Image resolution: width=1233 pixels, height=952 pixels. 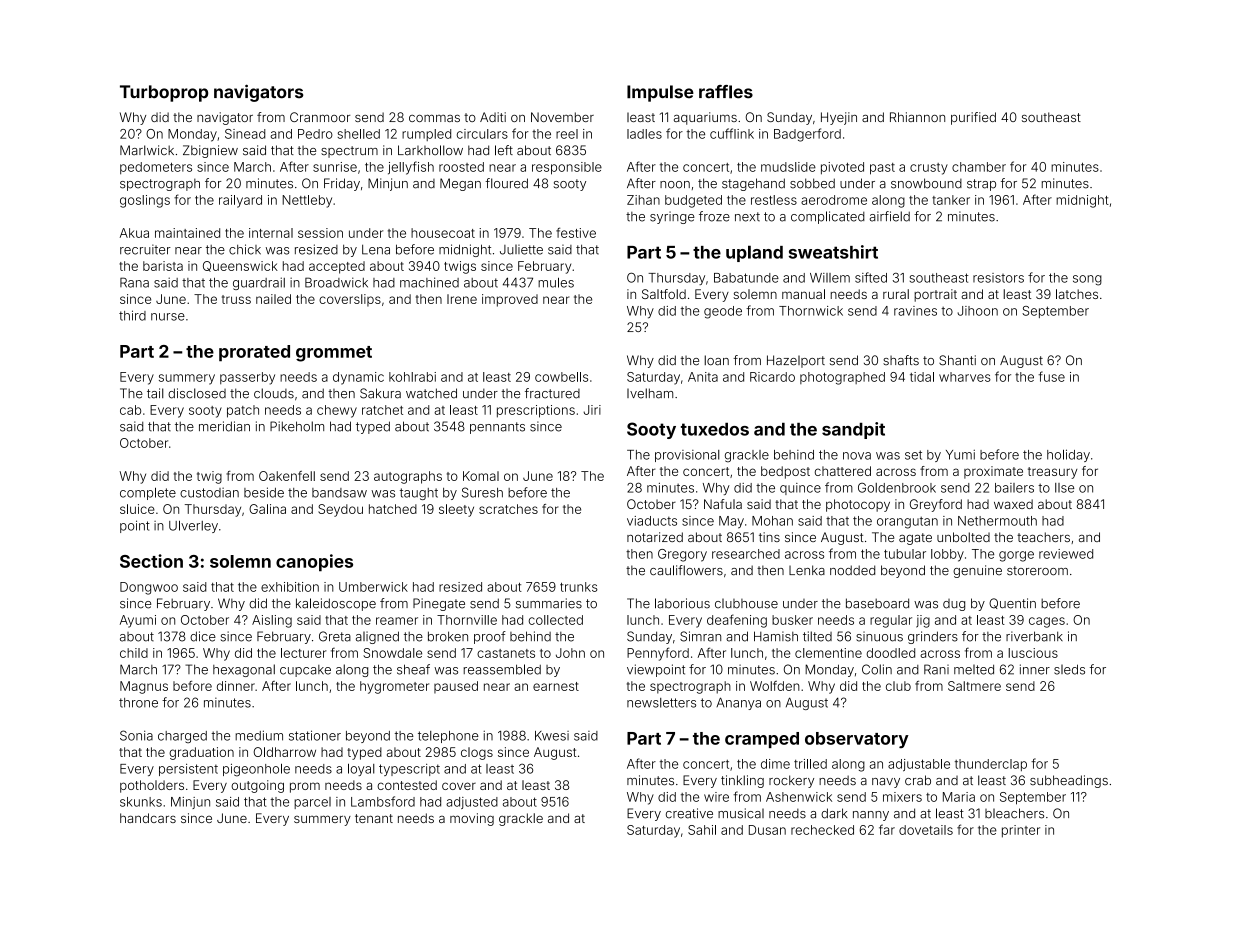 What do you see at coordinates (1052, 473) in the page?
I see `treasury` at bounding box center [1052, 473].
